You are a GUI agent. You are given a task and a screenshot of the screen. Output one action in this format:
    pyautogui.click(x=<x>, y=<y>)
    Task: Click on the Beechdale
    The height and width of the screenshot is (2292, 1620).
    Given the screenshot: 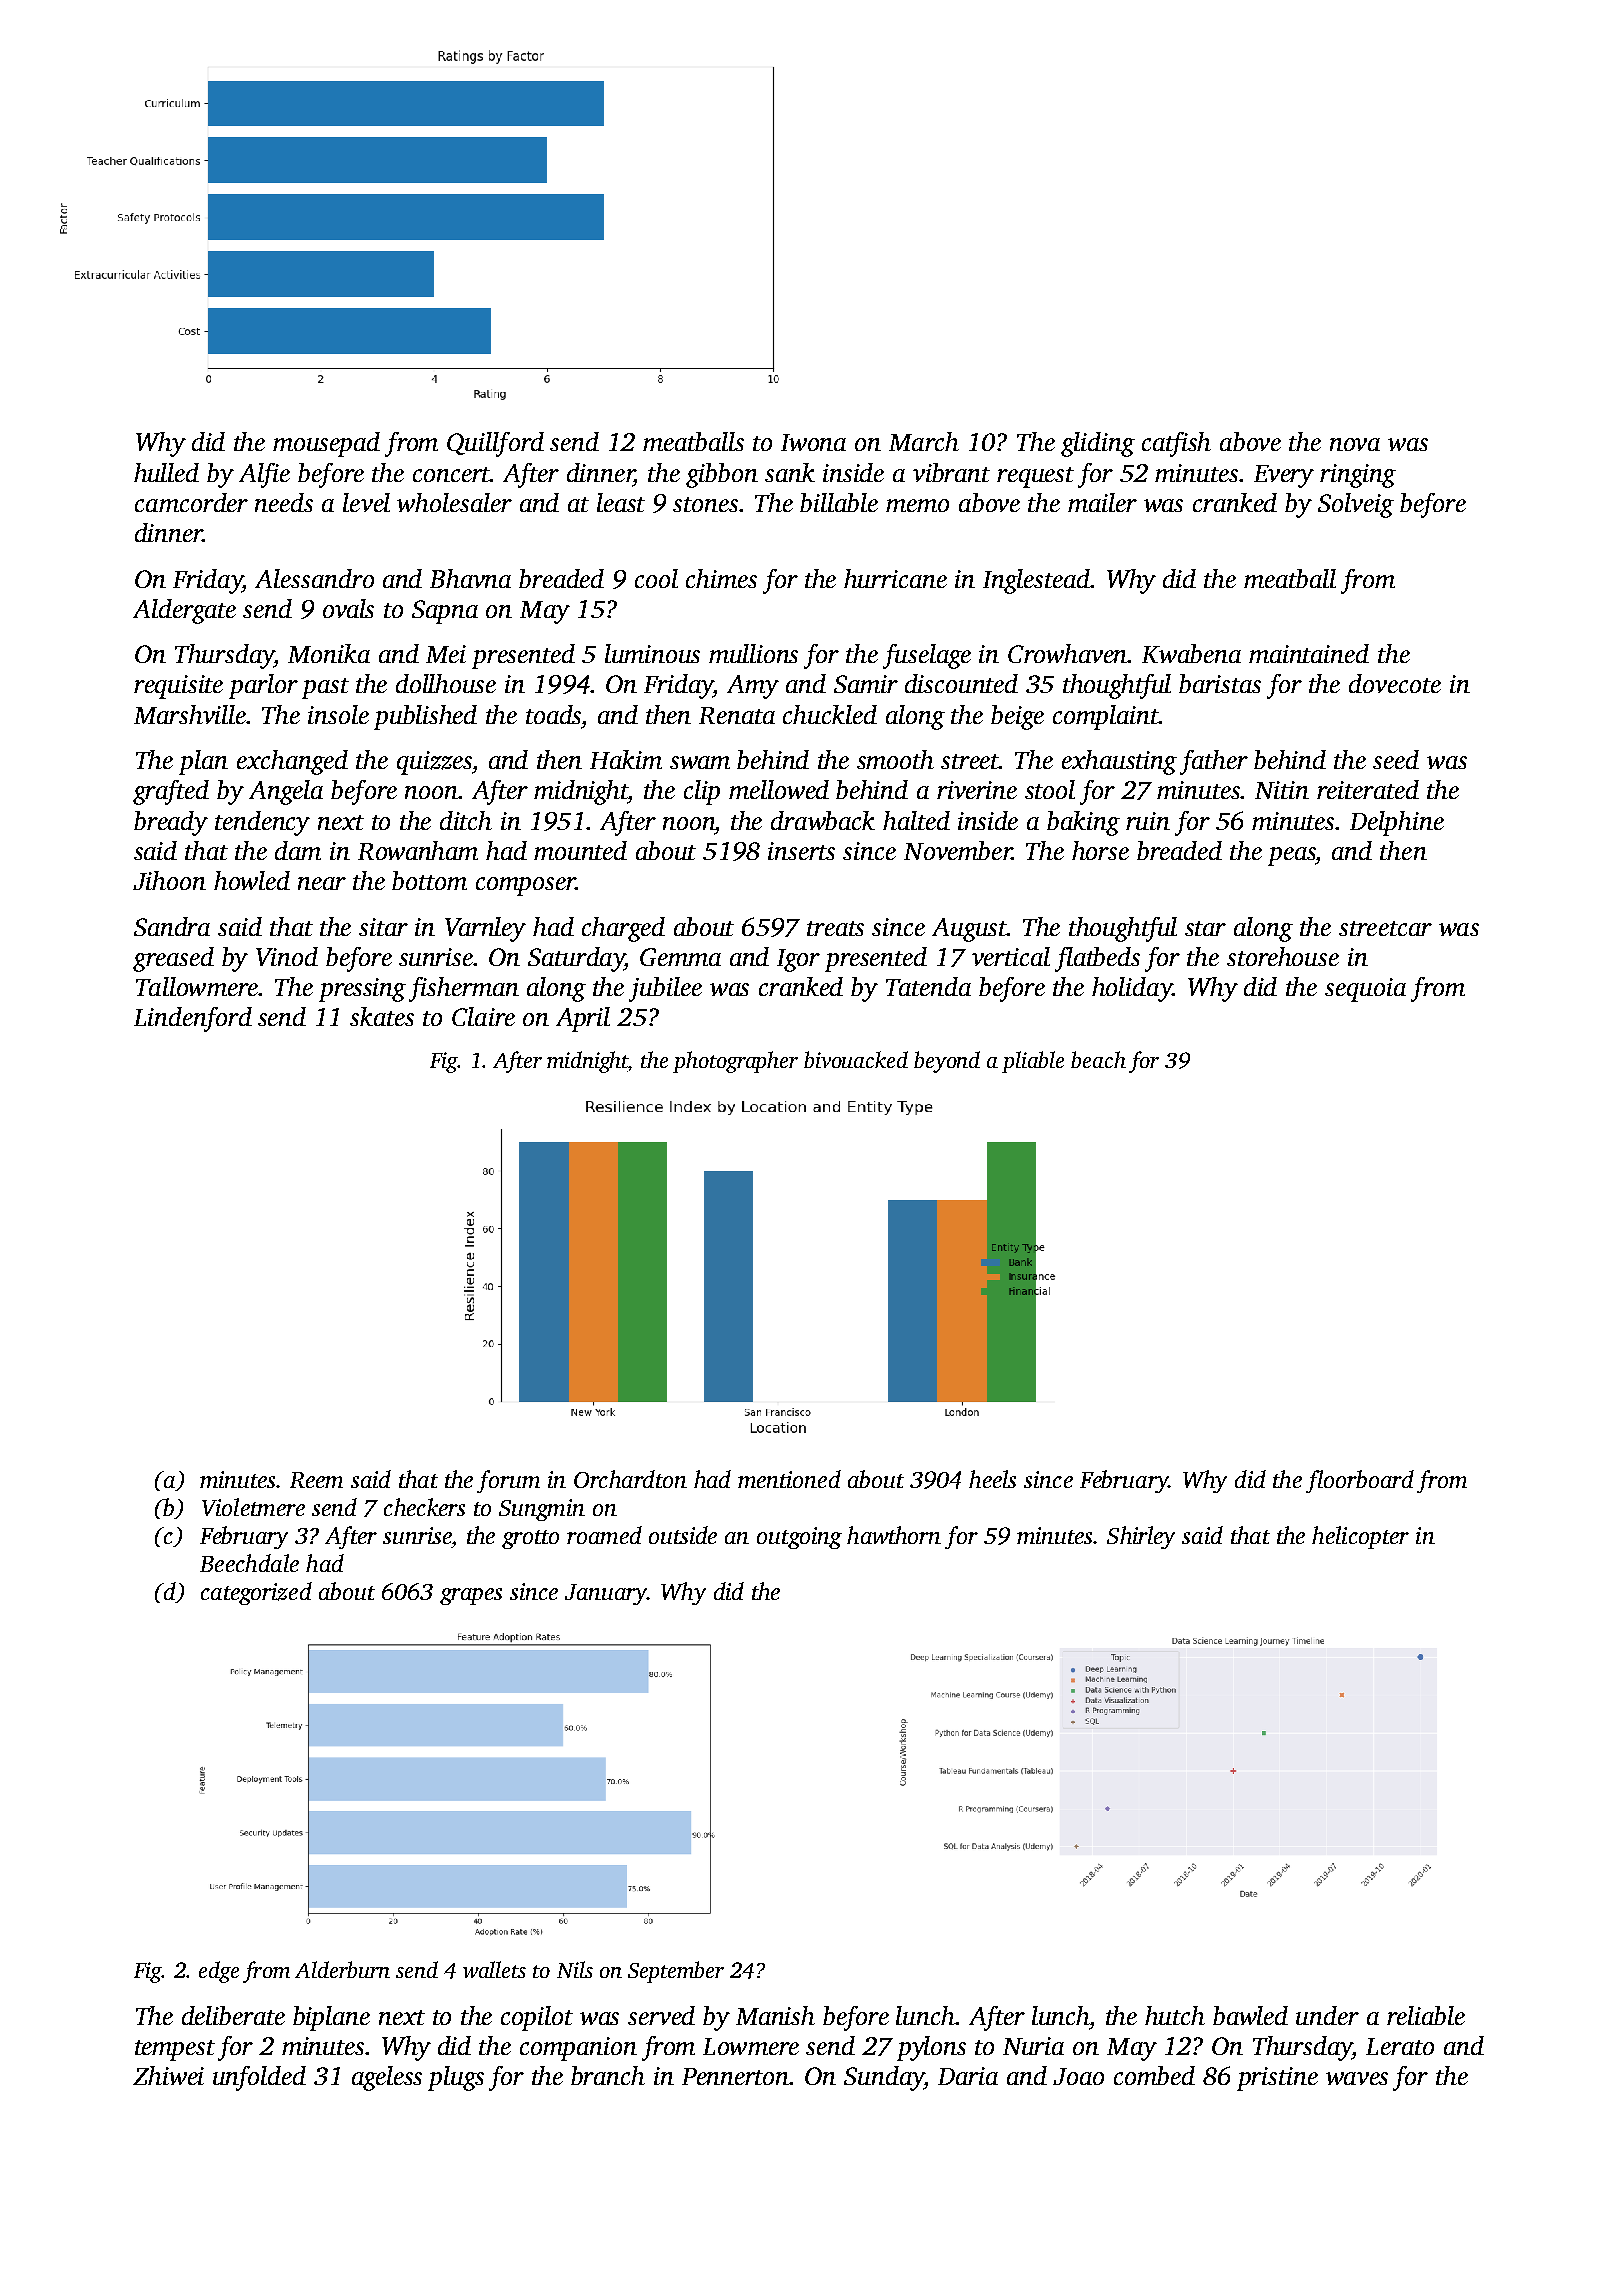 What is the action you would take?
    pyautogui.click(x=249, y=1563)
